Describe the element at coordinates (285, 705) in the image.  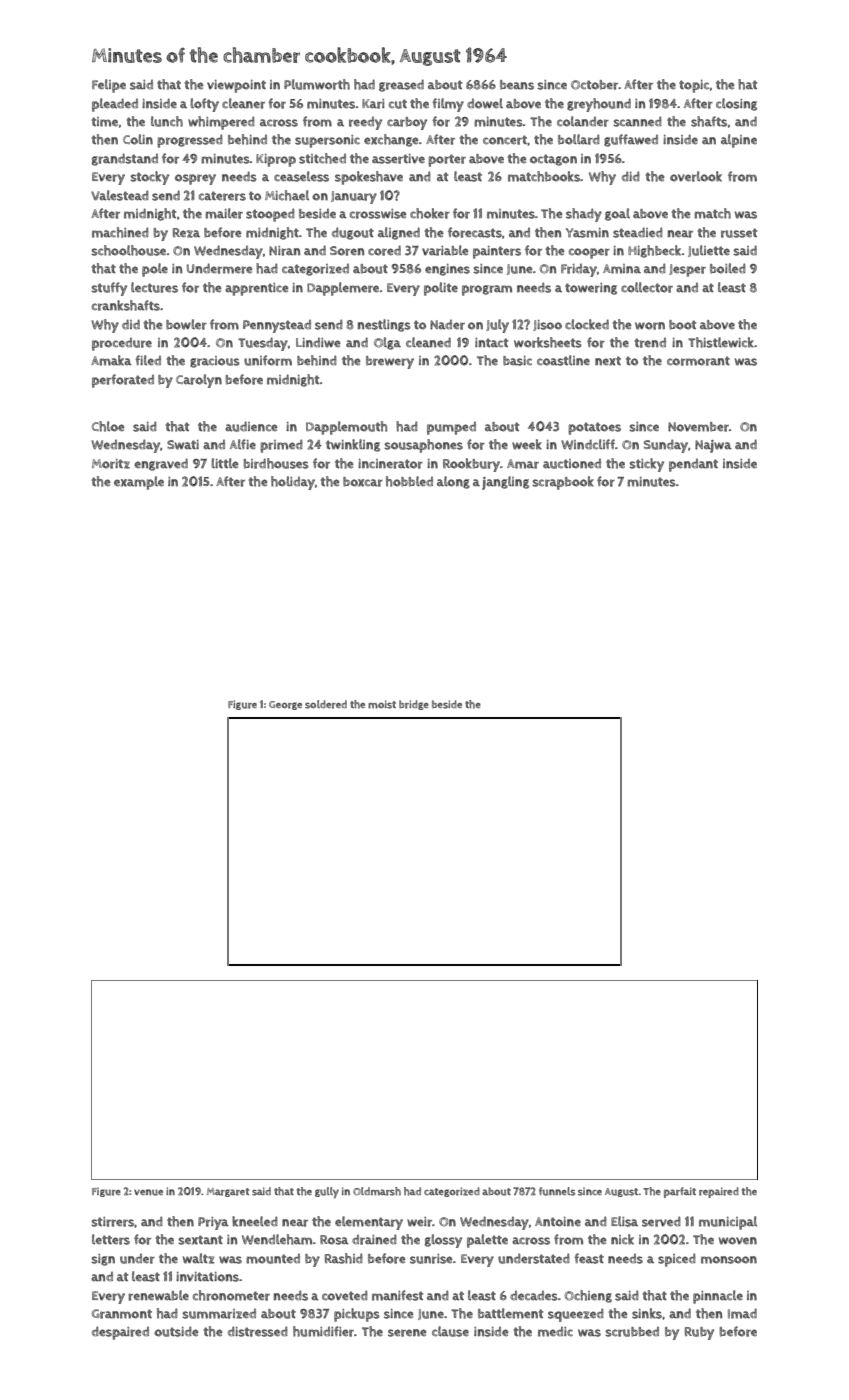
I see `George` at that location.
